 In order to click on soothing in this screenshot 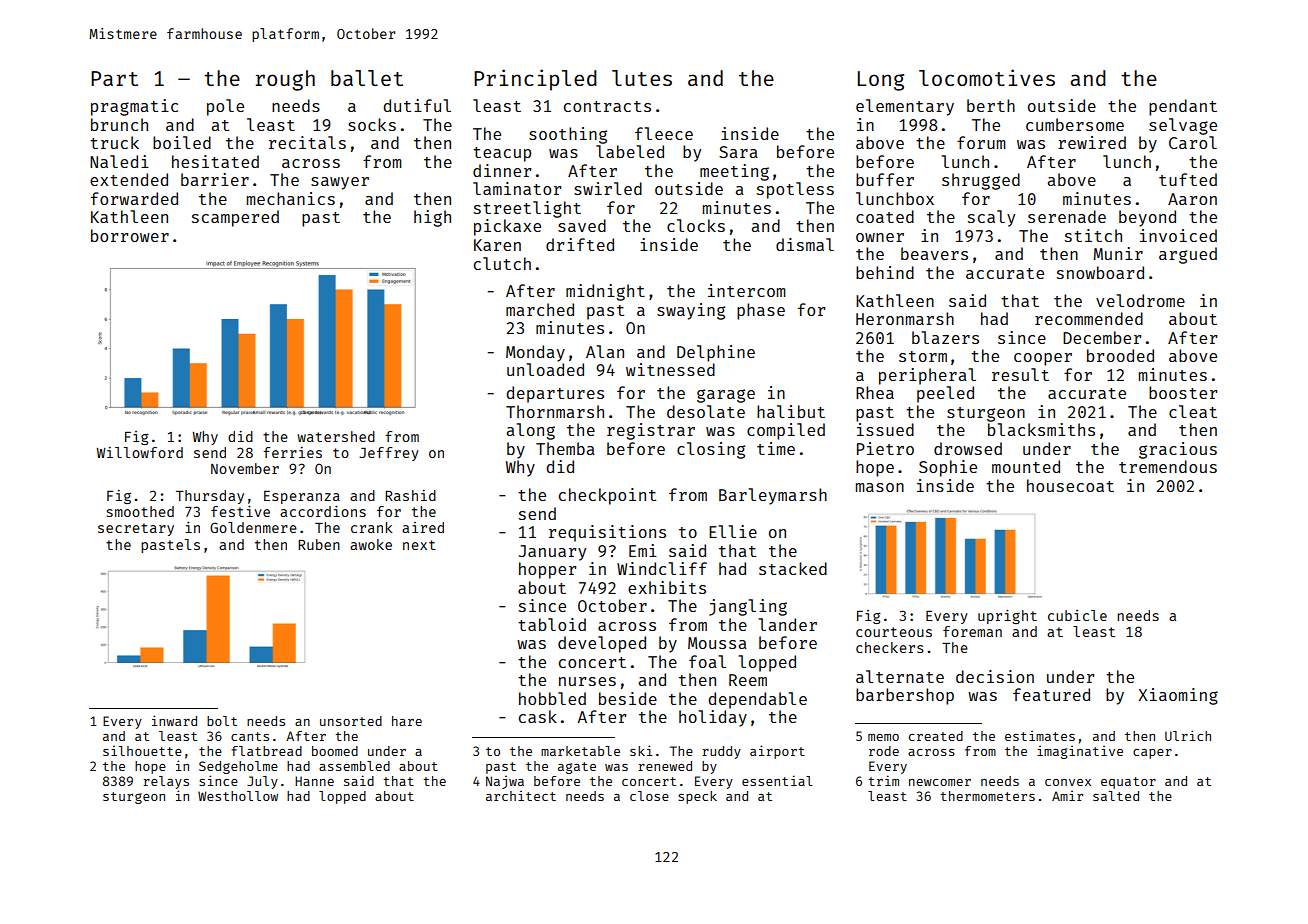, I will do `click(568, 135)`.
